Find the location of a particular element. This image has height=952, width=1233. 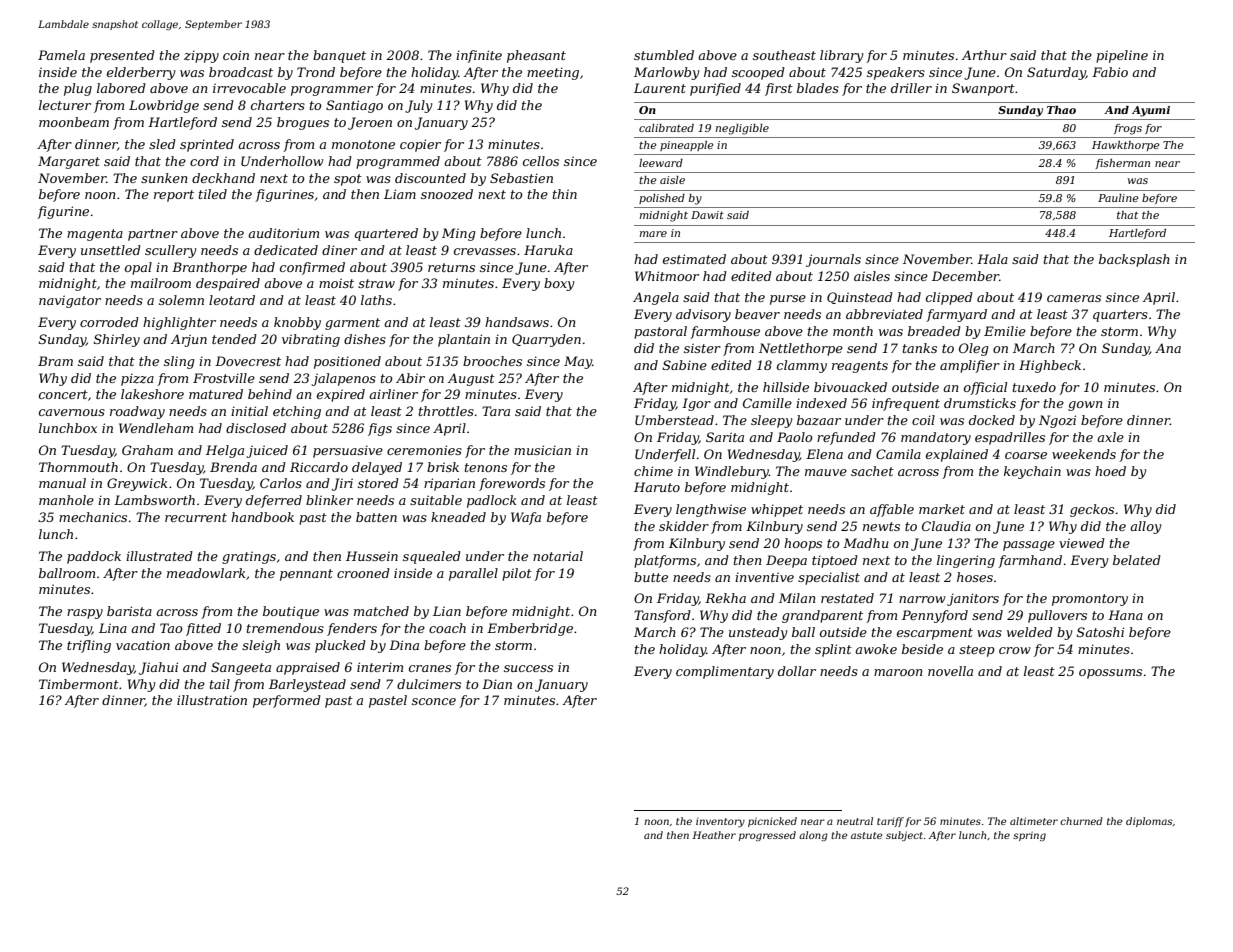

sprinted is located at coordinates (207, 145).
